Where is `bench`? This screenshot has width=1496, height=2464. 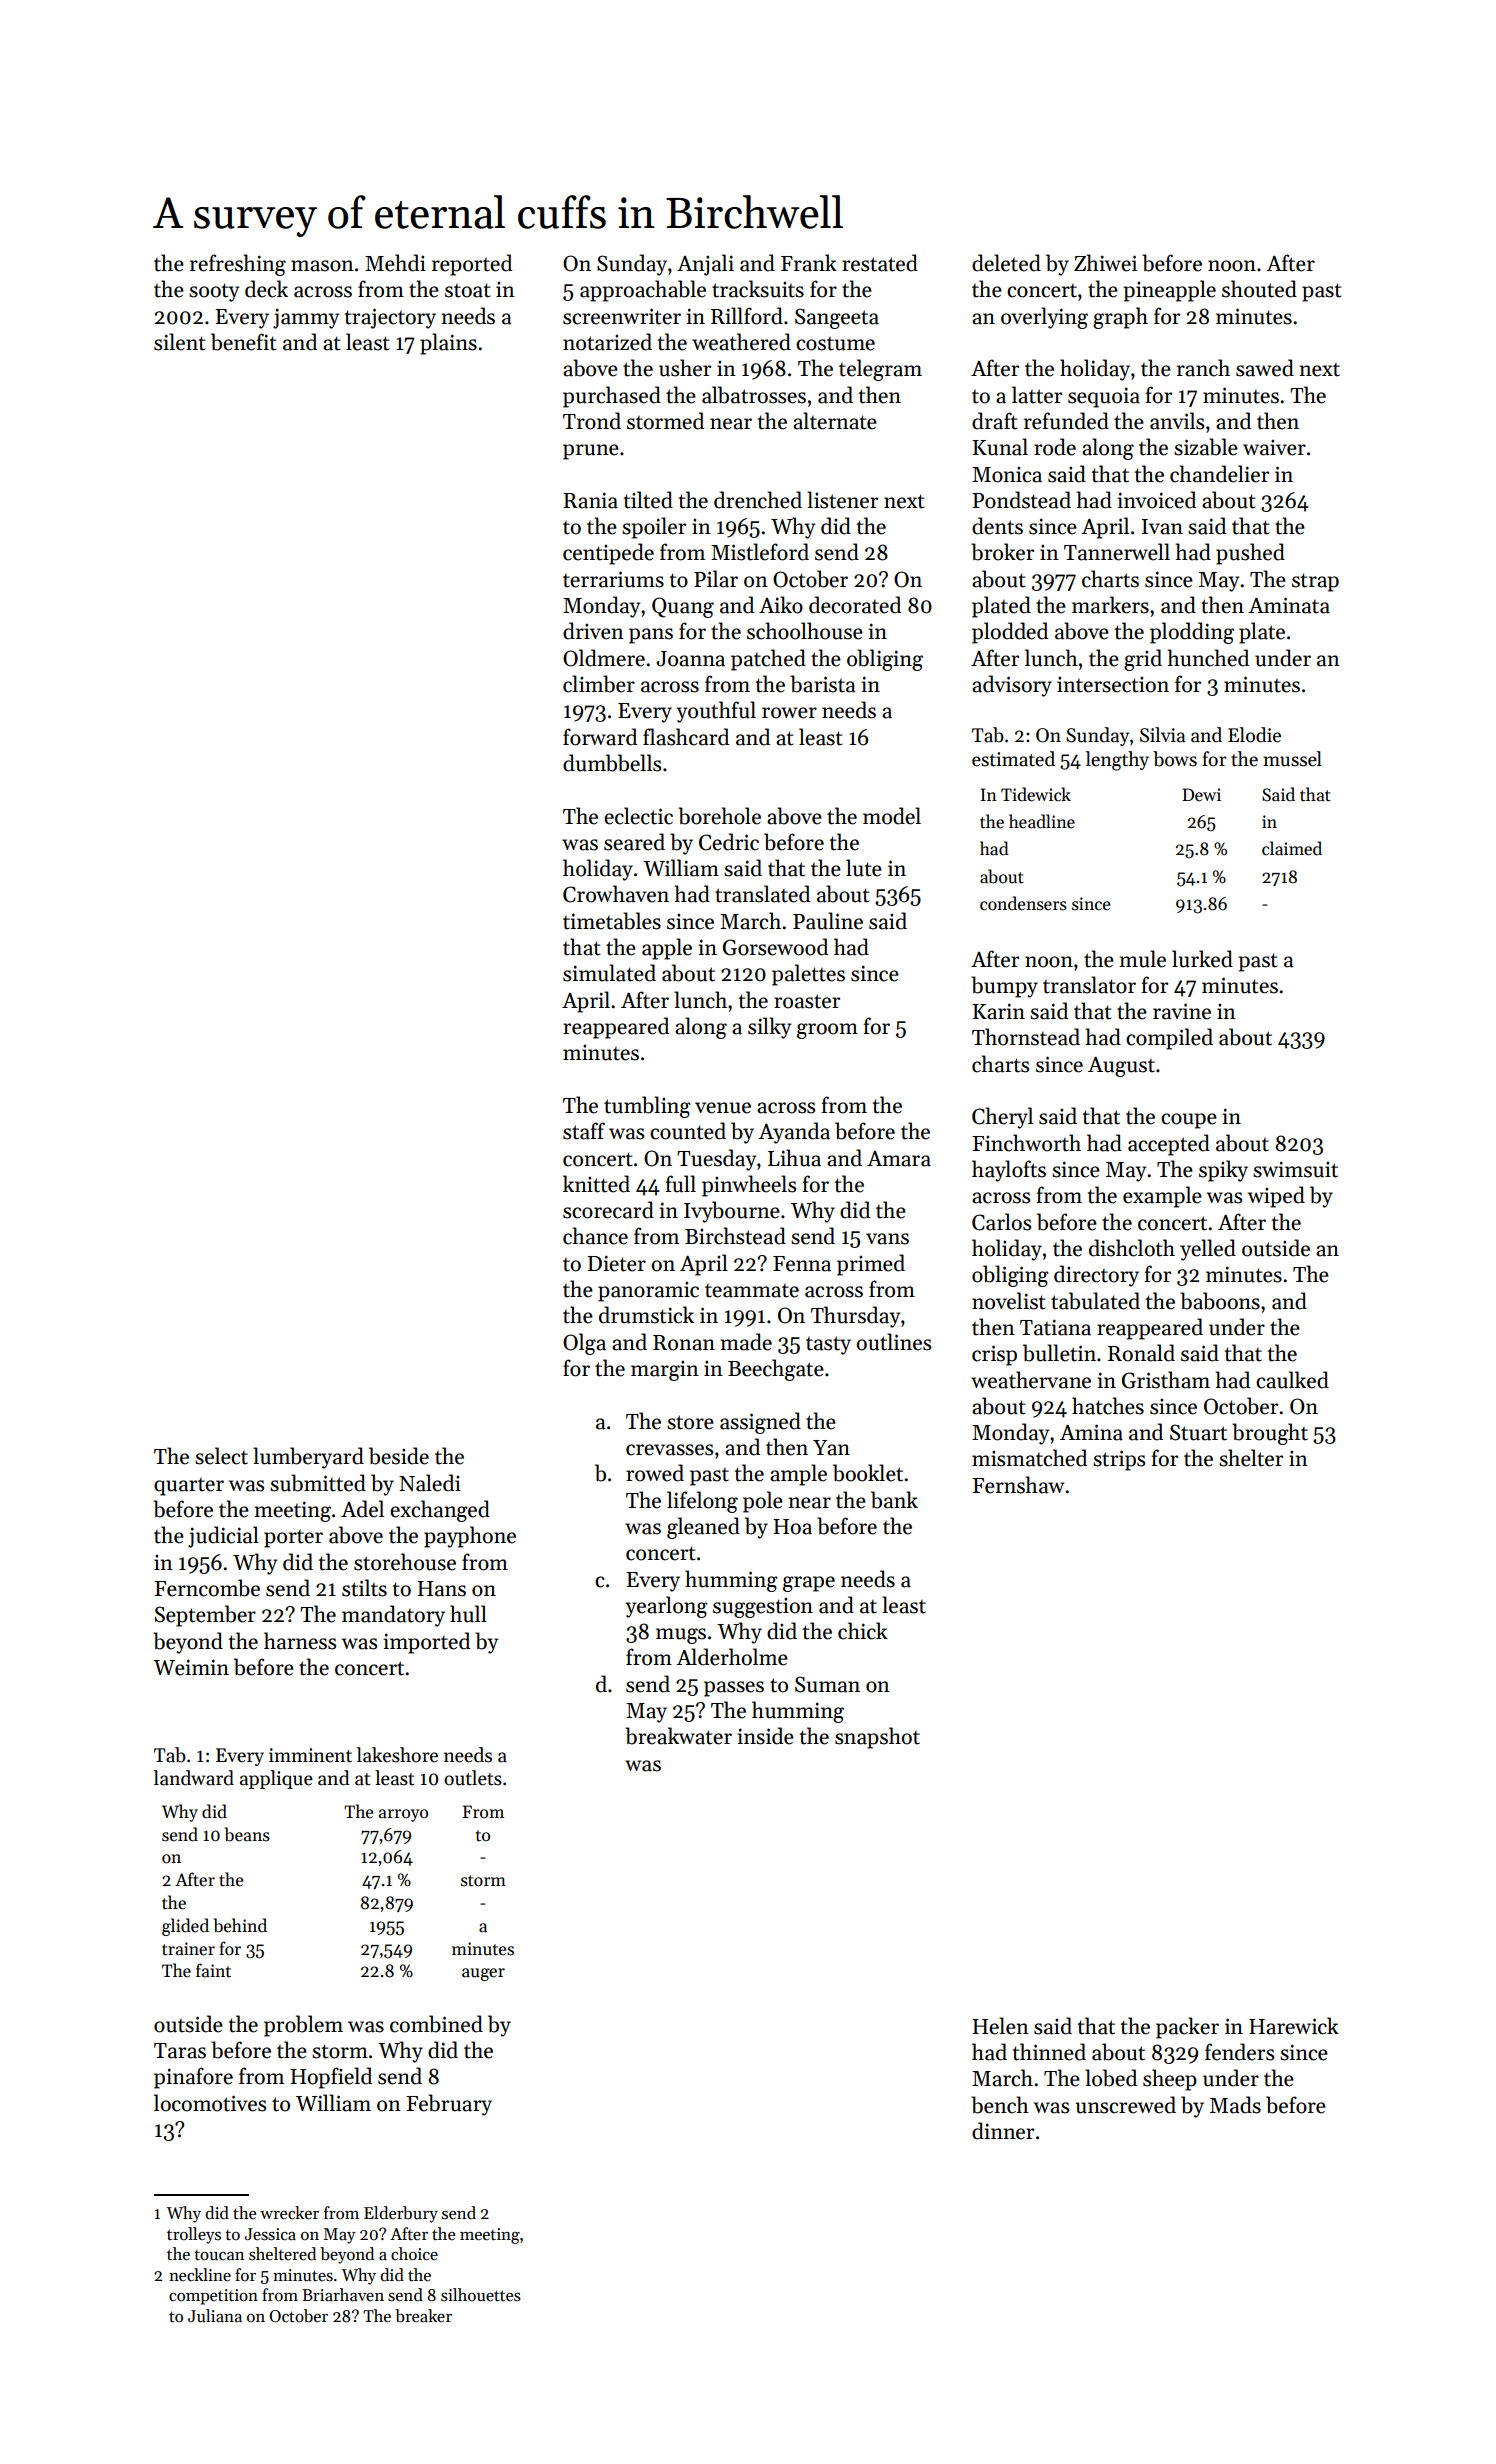
bench is located at coordinates (1000, 2105).
